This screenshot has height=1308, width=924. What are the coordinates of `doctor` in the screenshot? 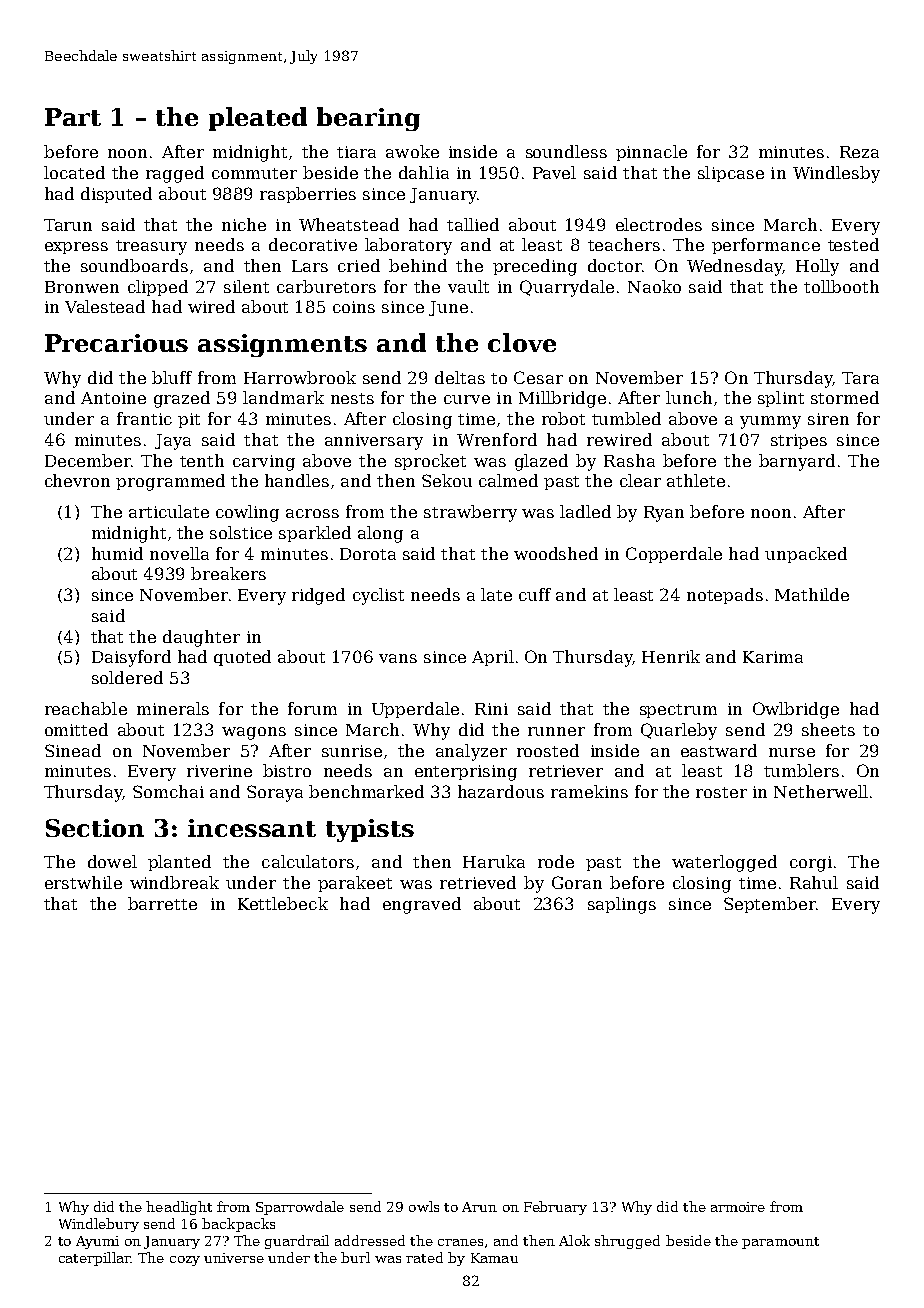 It's located at (614, 265).
